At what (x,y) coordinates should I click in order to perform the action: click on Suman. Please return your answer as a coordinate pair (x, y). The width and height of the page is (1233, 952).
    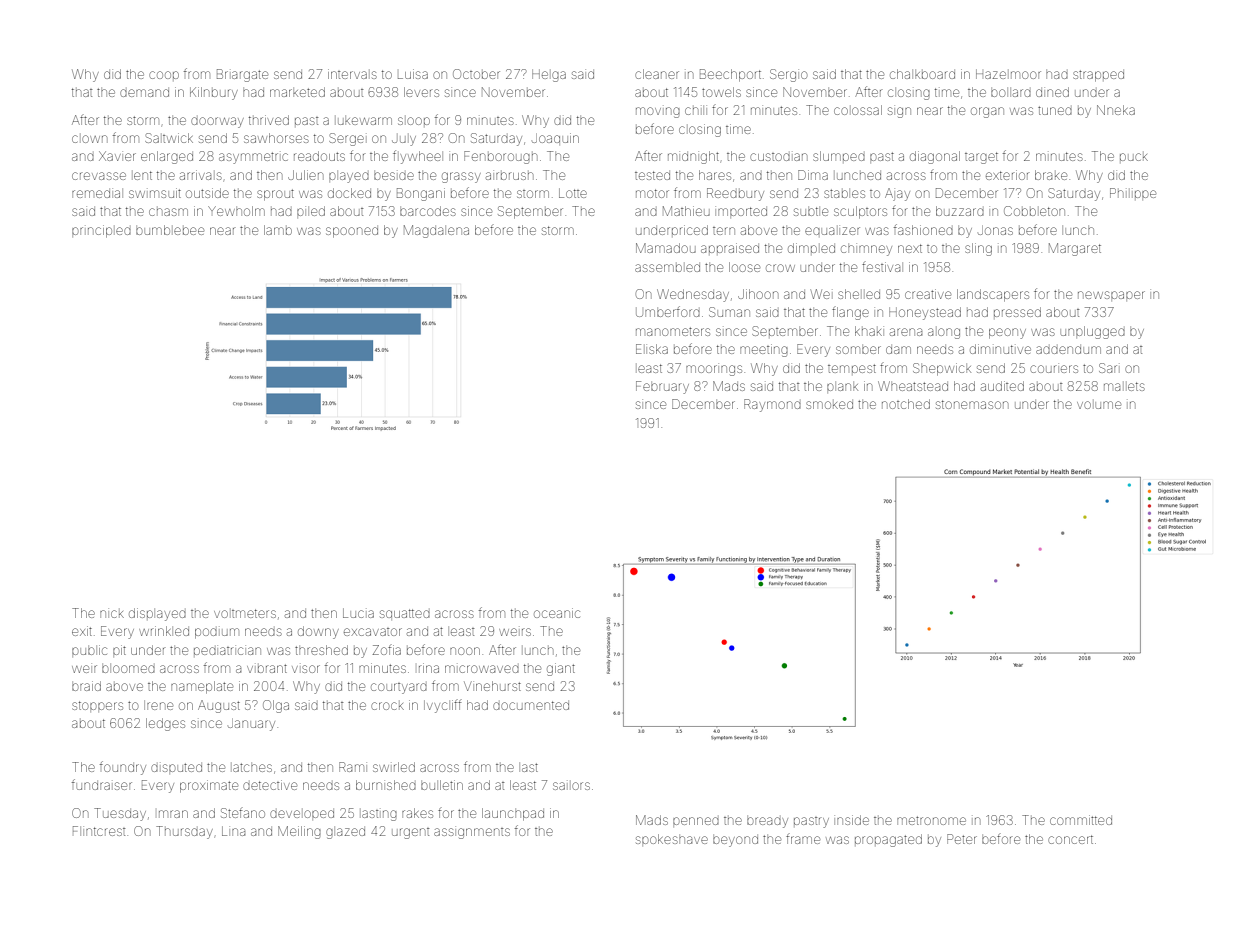
    Looking at the image, I should click on (729, 312).
